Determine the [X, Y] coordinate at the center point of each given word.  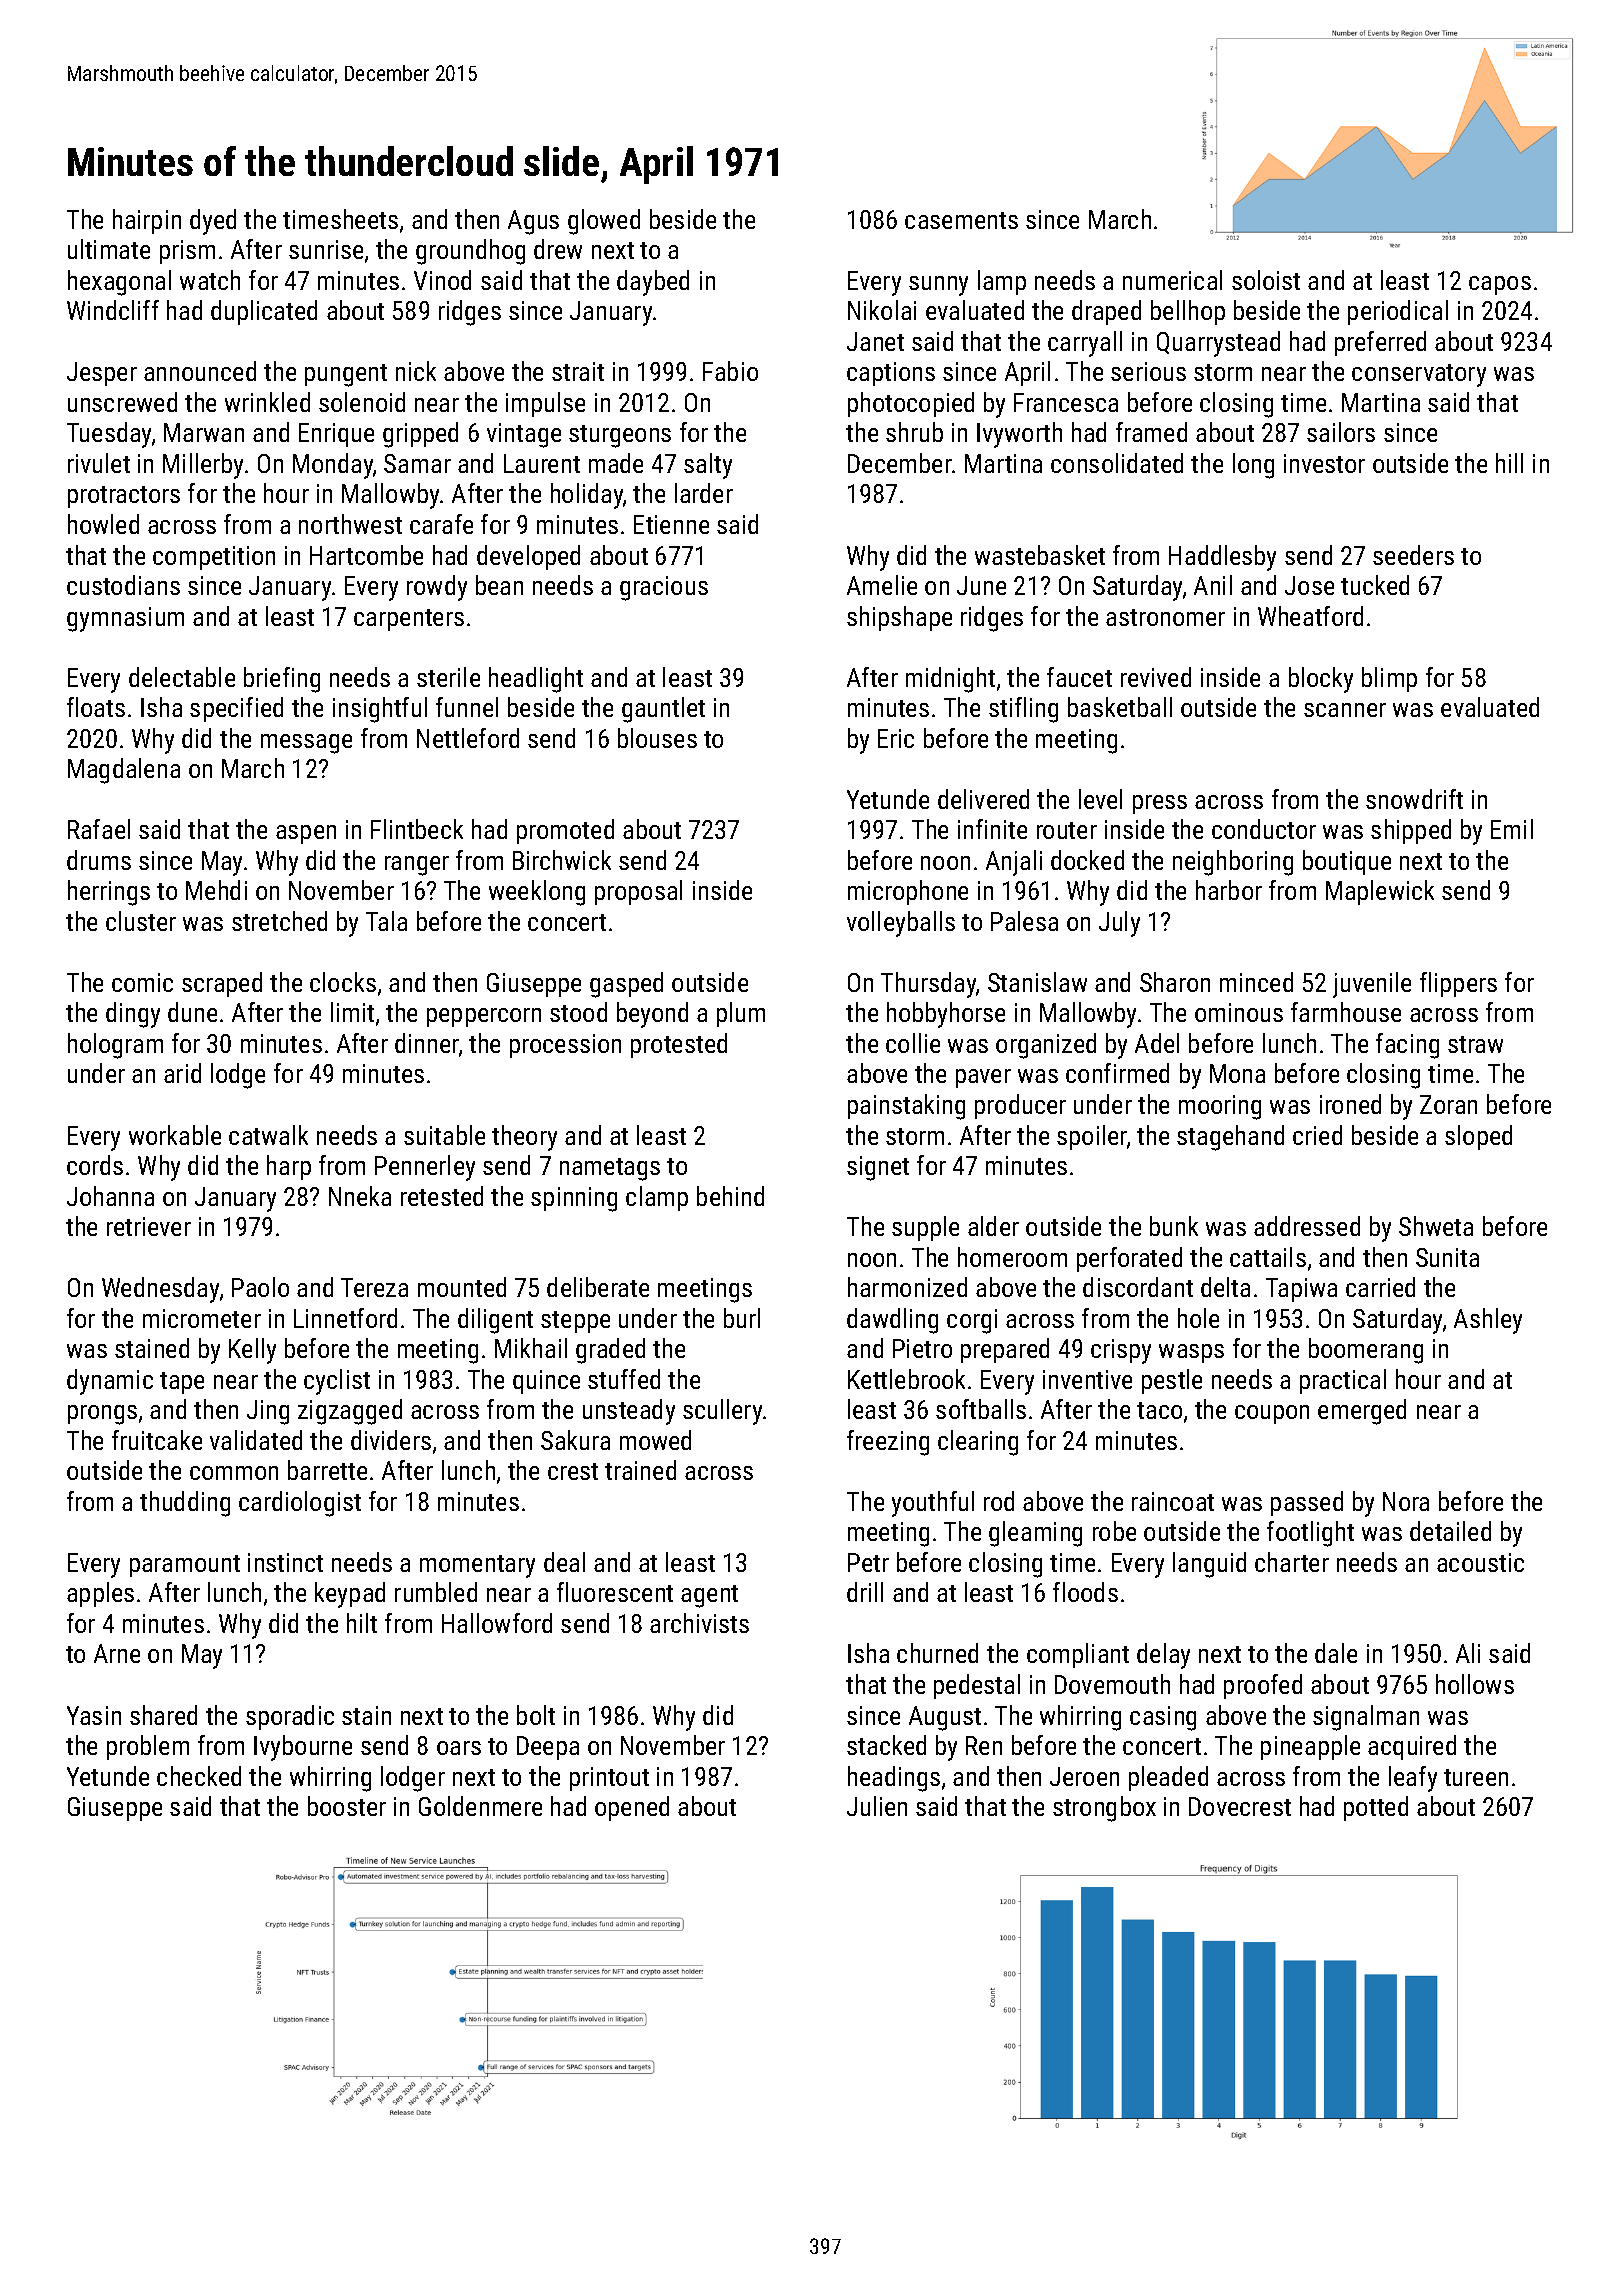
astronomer [1165, 617]
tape [182, 1383]
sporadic [290, 1717]
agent [709, 1596]
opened [632, 1808]
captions [891, 374]
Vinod [442, 280]
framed [1151, 432]
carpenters [409, 620]
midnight [950, 680]
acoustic [1480, 1562]
